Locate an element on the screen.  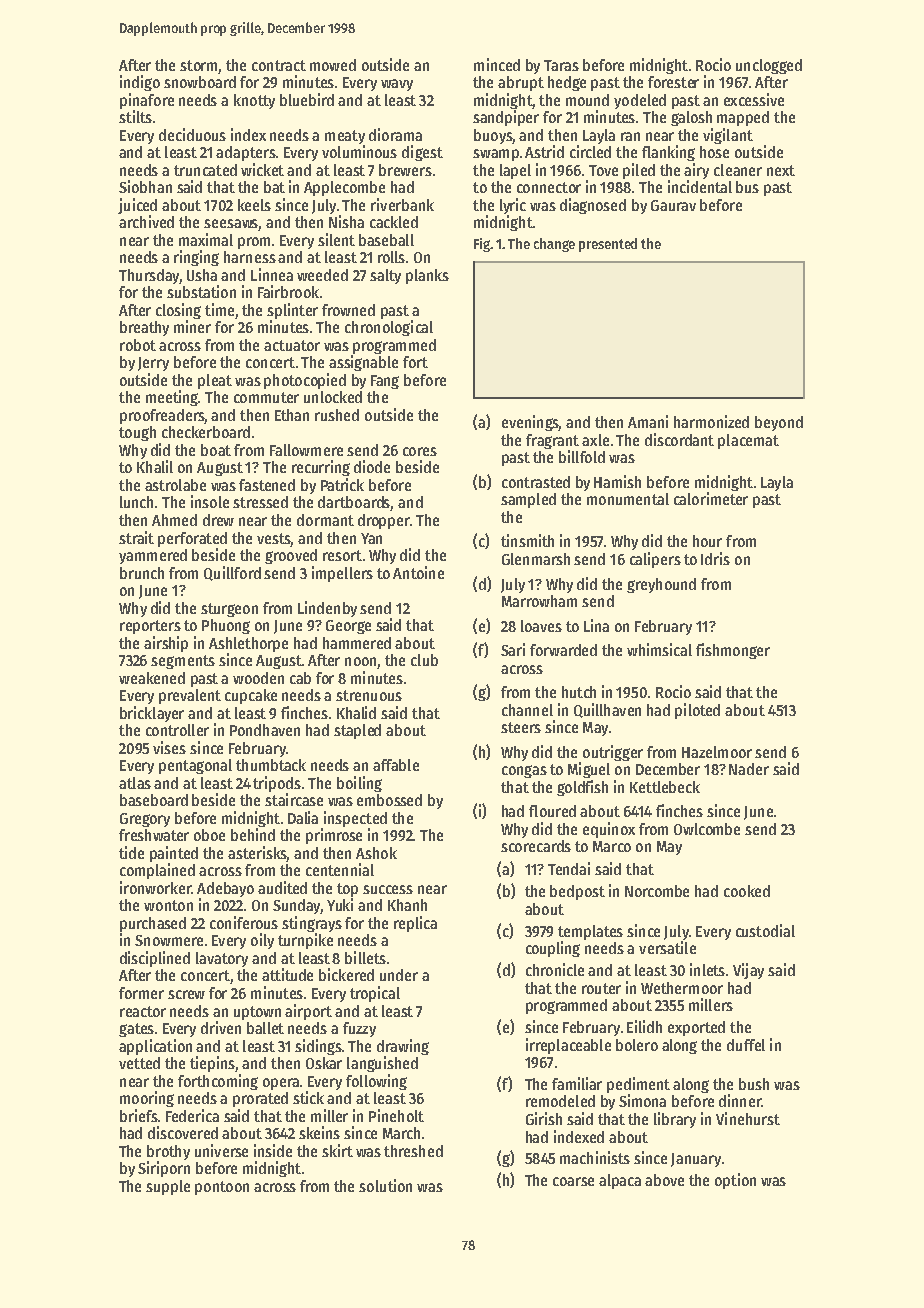
coarse is located at coordinates (573, 1181).
